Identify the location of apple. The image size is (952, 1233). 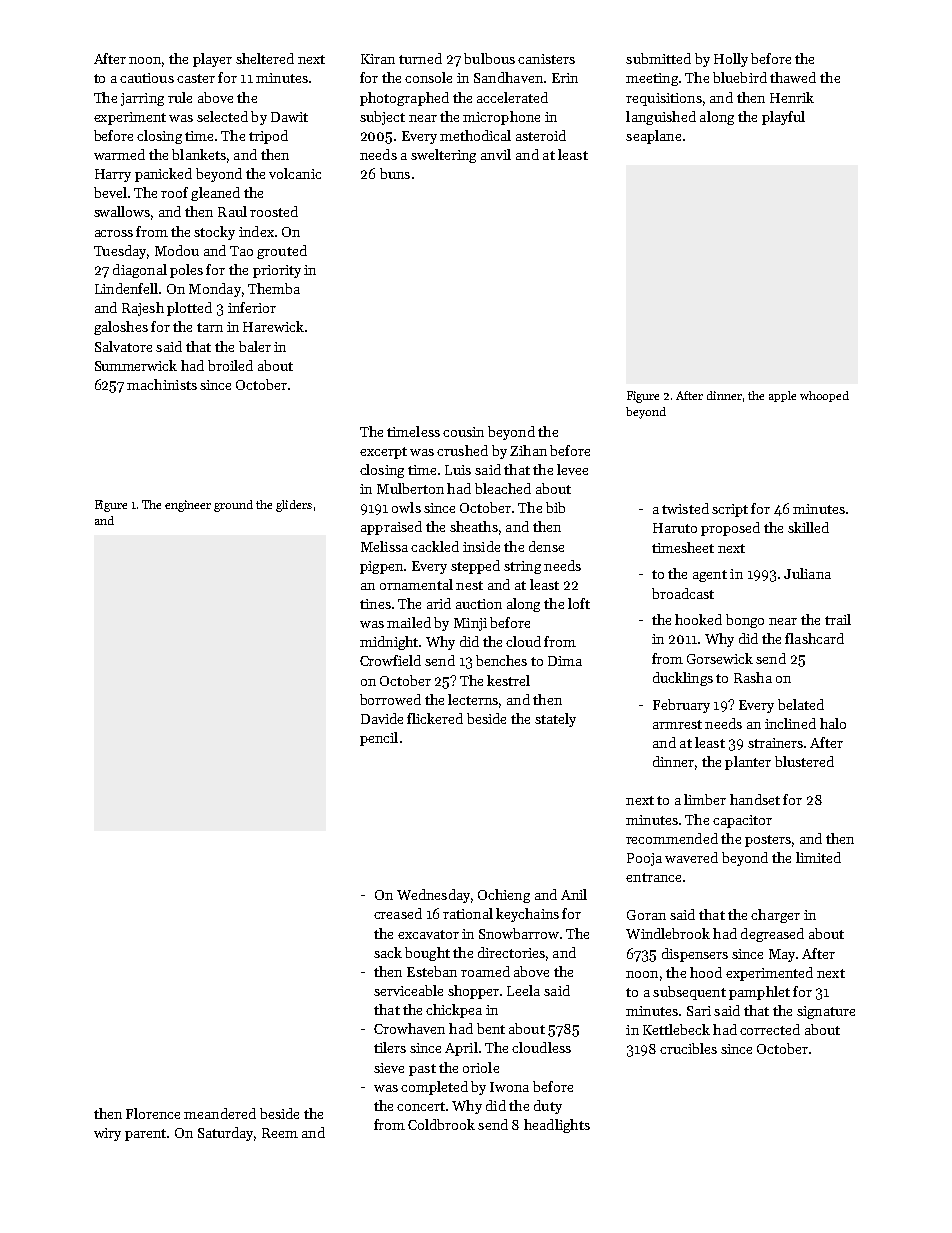
(782, 396).
